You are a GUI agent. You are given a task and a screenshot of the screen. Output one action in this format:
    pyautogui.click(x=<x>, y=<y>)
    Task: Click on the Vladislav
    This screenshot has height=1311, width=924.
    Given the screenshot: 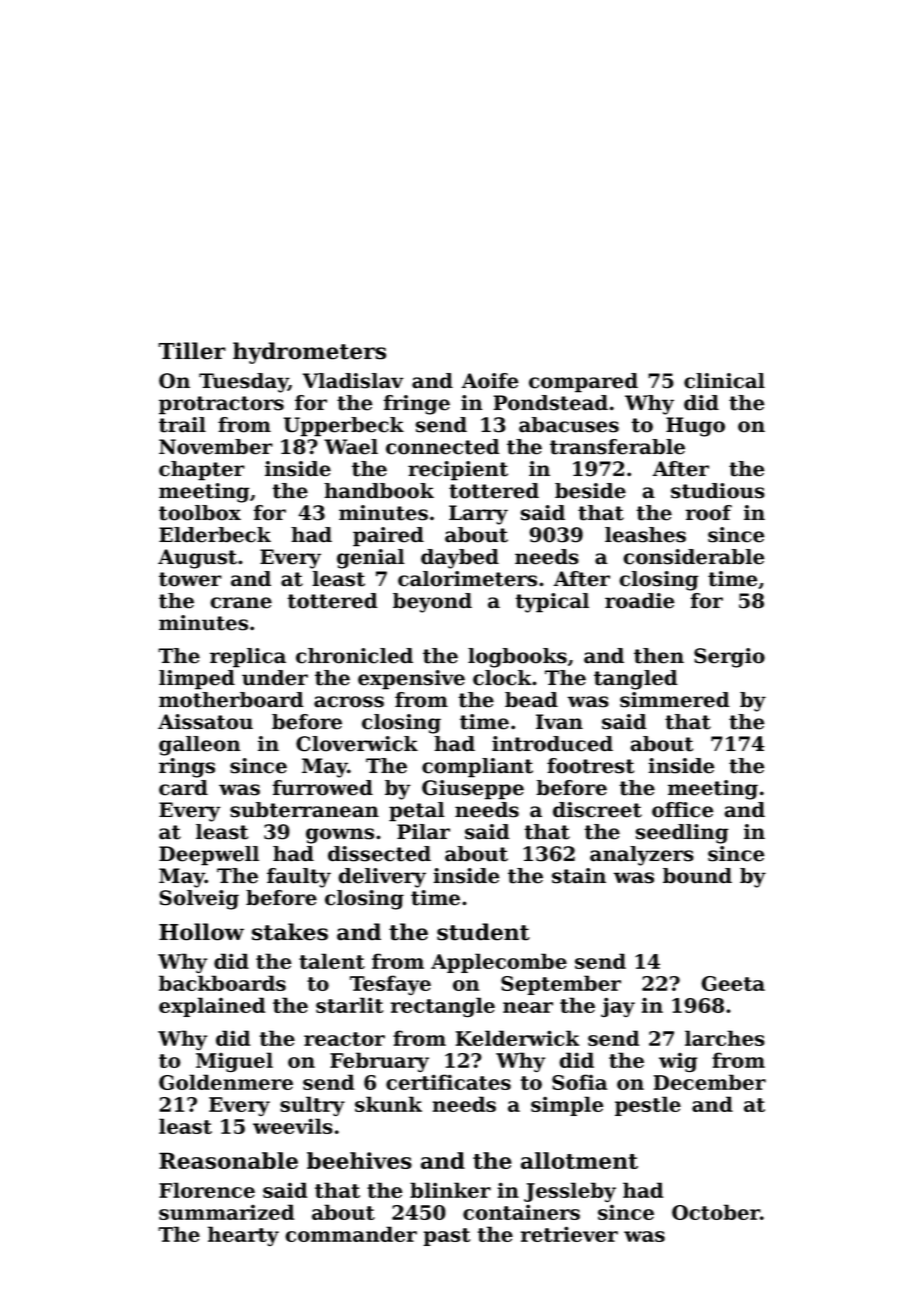 What is the action you would take?
    pyautogui.click(x=353, y=381)
